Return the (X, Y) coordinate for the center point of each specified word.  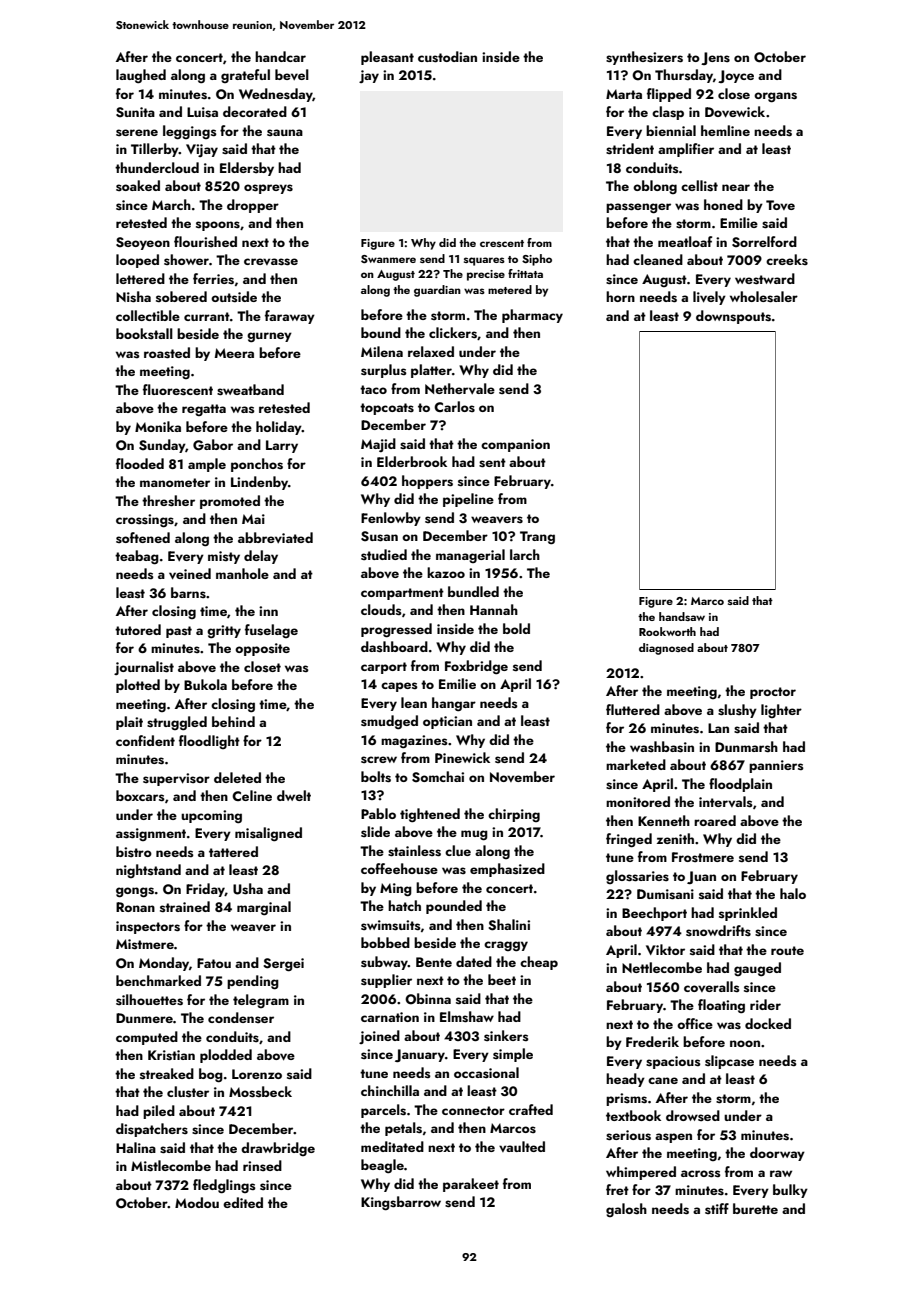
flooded (140, 463)
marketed (636, 764)
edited (243, 1202)
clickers (453, 333)
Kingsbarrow (401, 1203)
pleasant (387, 58)
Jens (715, 58)
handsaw (682, 616)
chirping (514, 815)
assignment (151, 834)
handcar (280, 56)
